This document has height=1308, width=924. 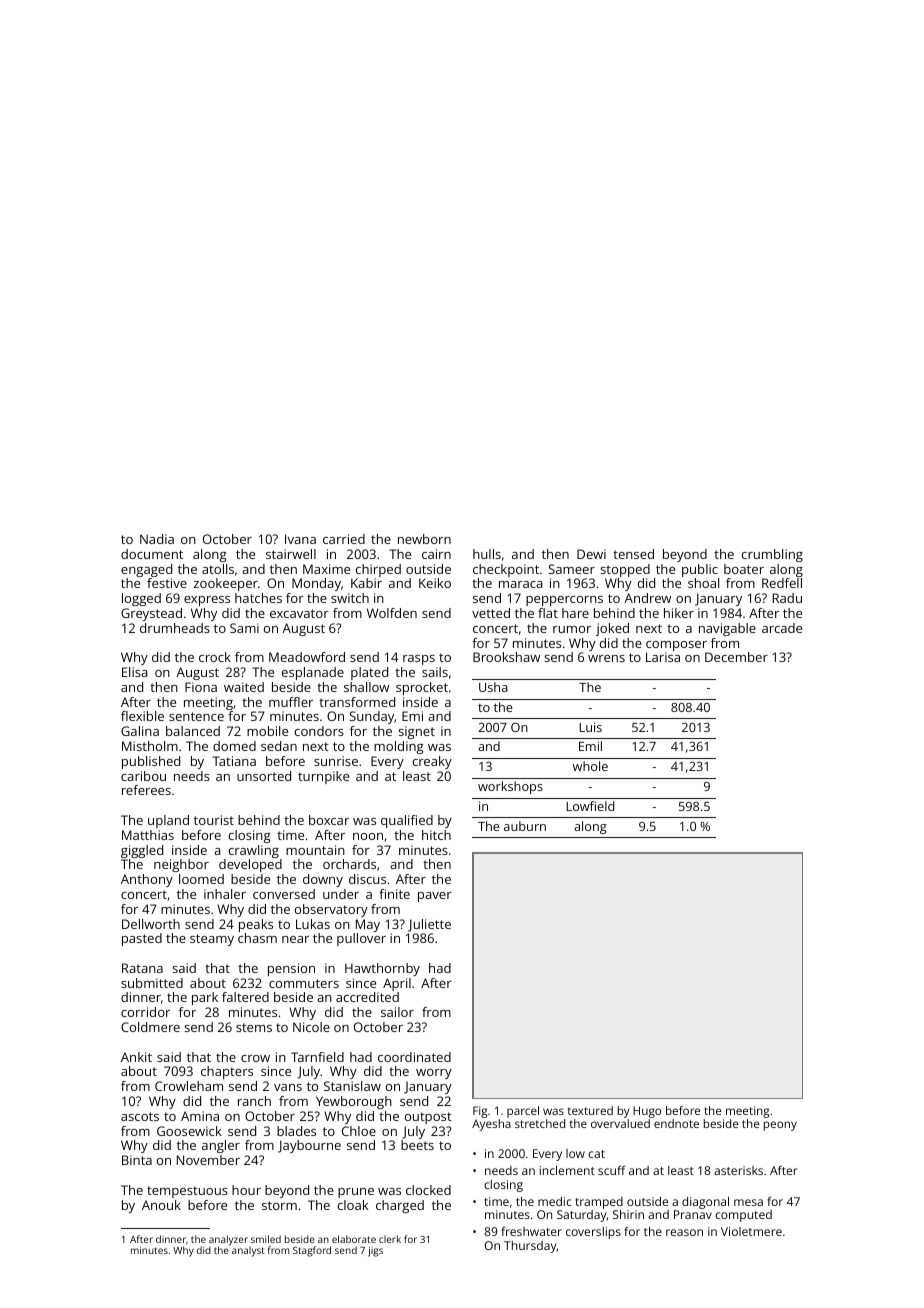 I want to click on Lowfield, so click(x=590, y=806).
